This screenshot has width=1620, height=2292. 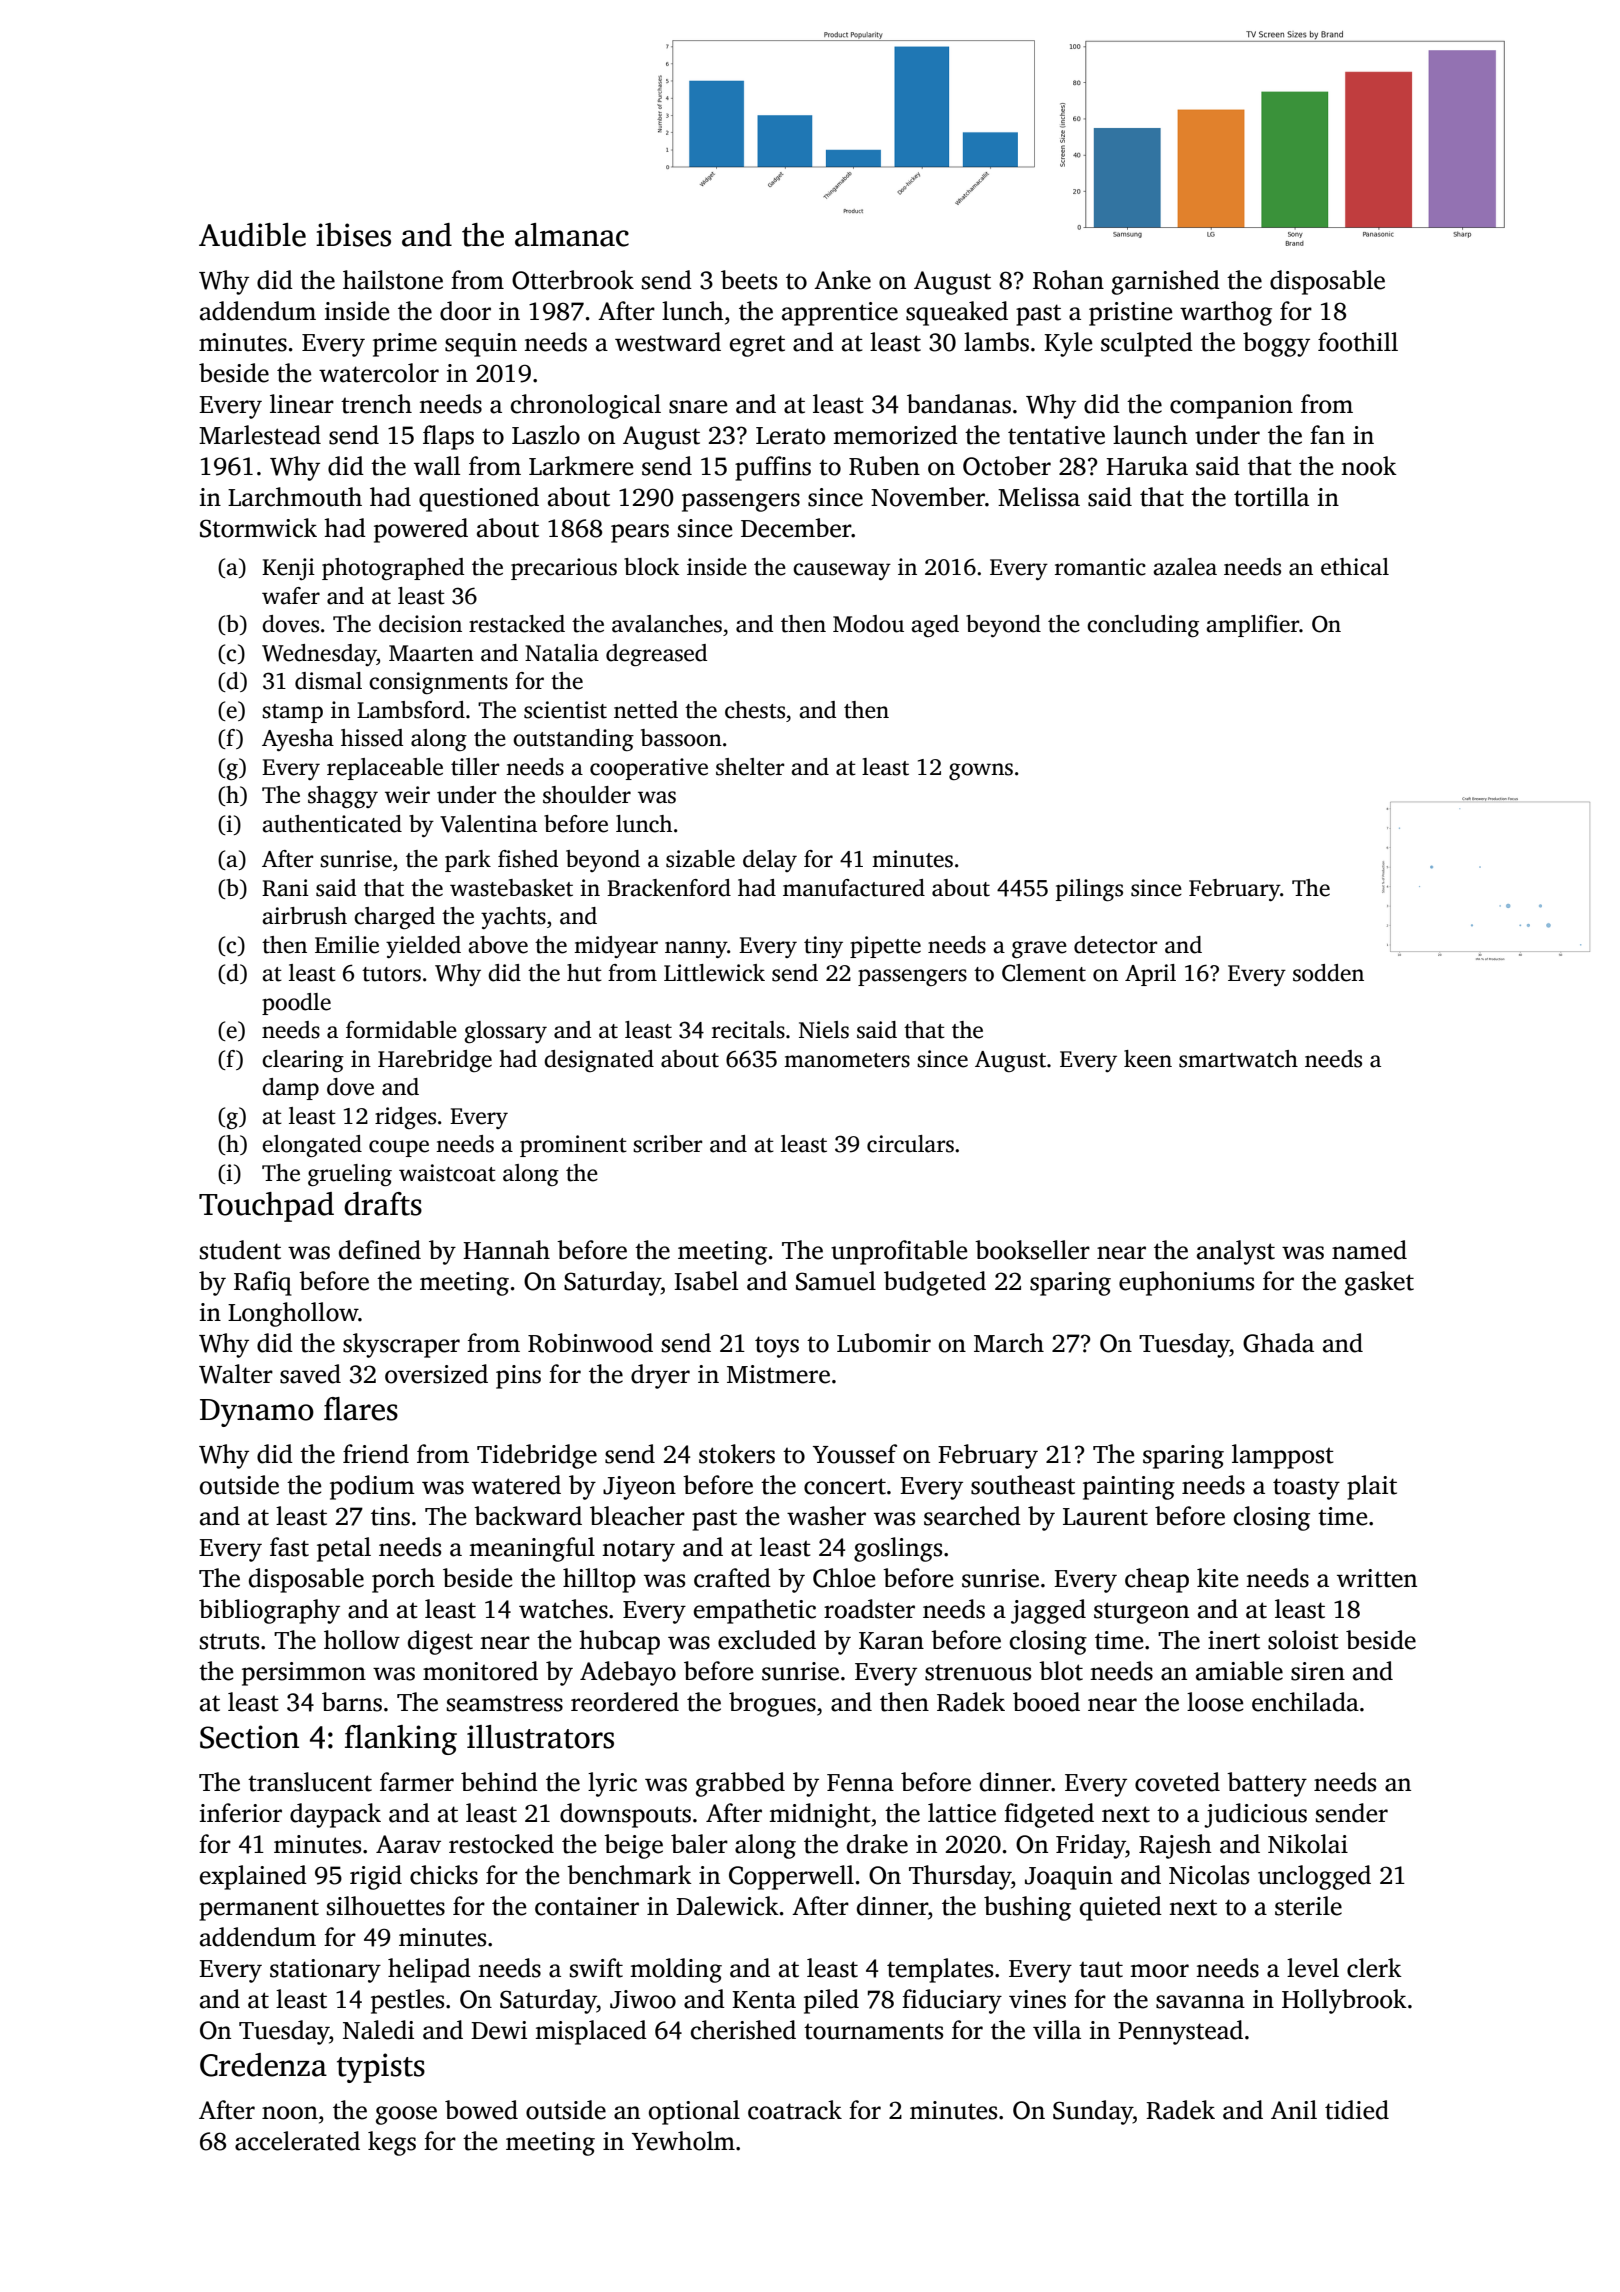 I want to click on Audible, so click(x=252, y=235).
